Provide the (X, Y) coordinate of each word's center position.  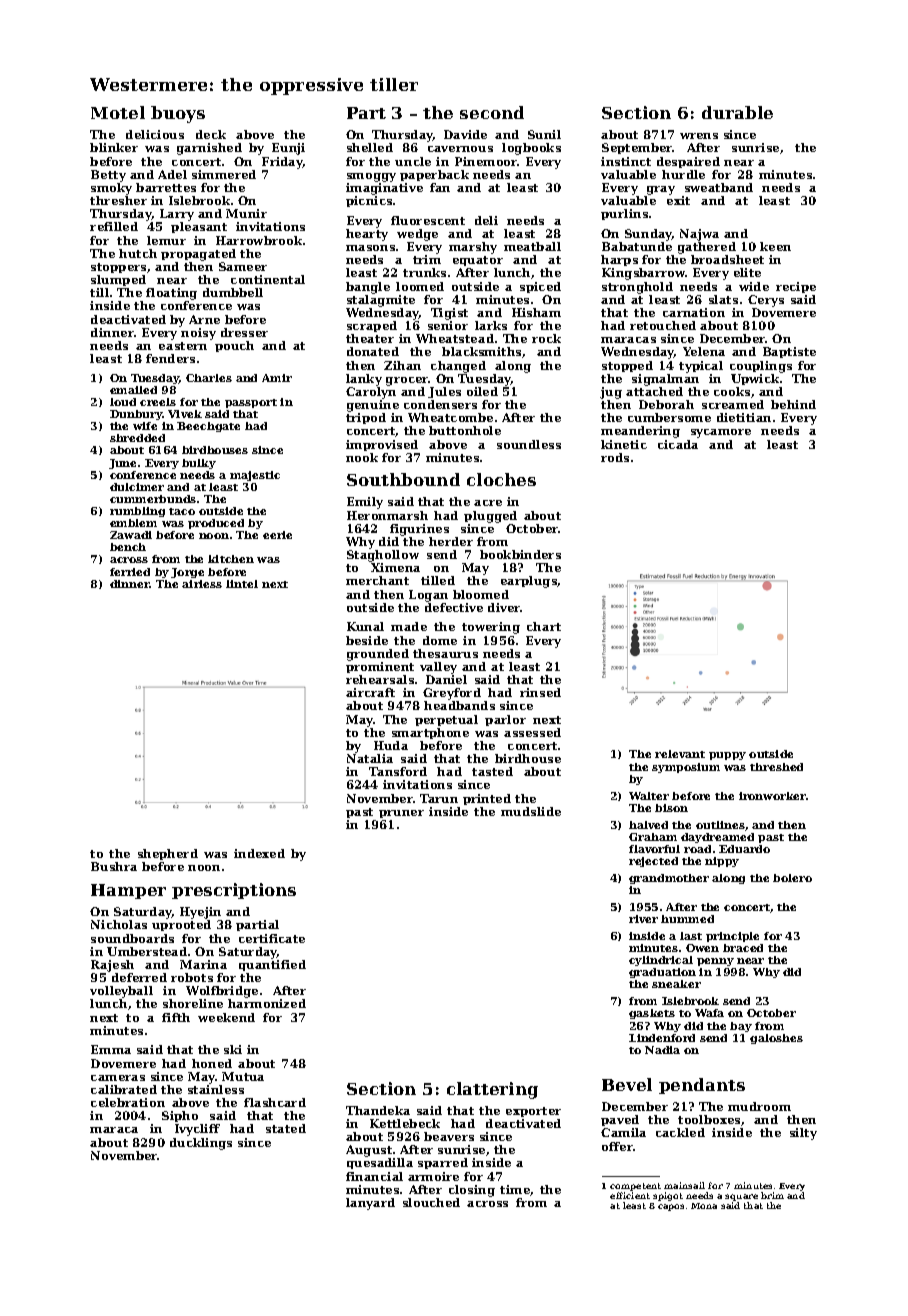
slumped (118, 280)
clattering (492, 1090)
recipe (796, 287)
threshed (776, 767)
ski (233, 1049)
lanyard (370, 1204)
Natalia (370, 758)
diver (504, 607)
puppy (727, 756)
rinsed (540, 692)
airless (202, 584)
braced (743, 948)
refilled (114, 226)
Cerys (766, 301)
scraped (372, 326)
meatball (532, 246)
